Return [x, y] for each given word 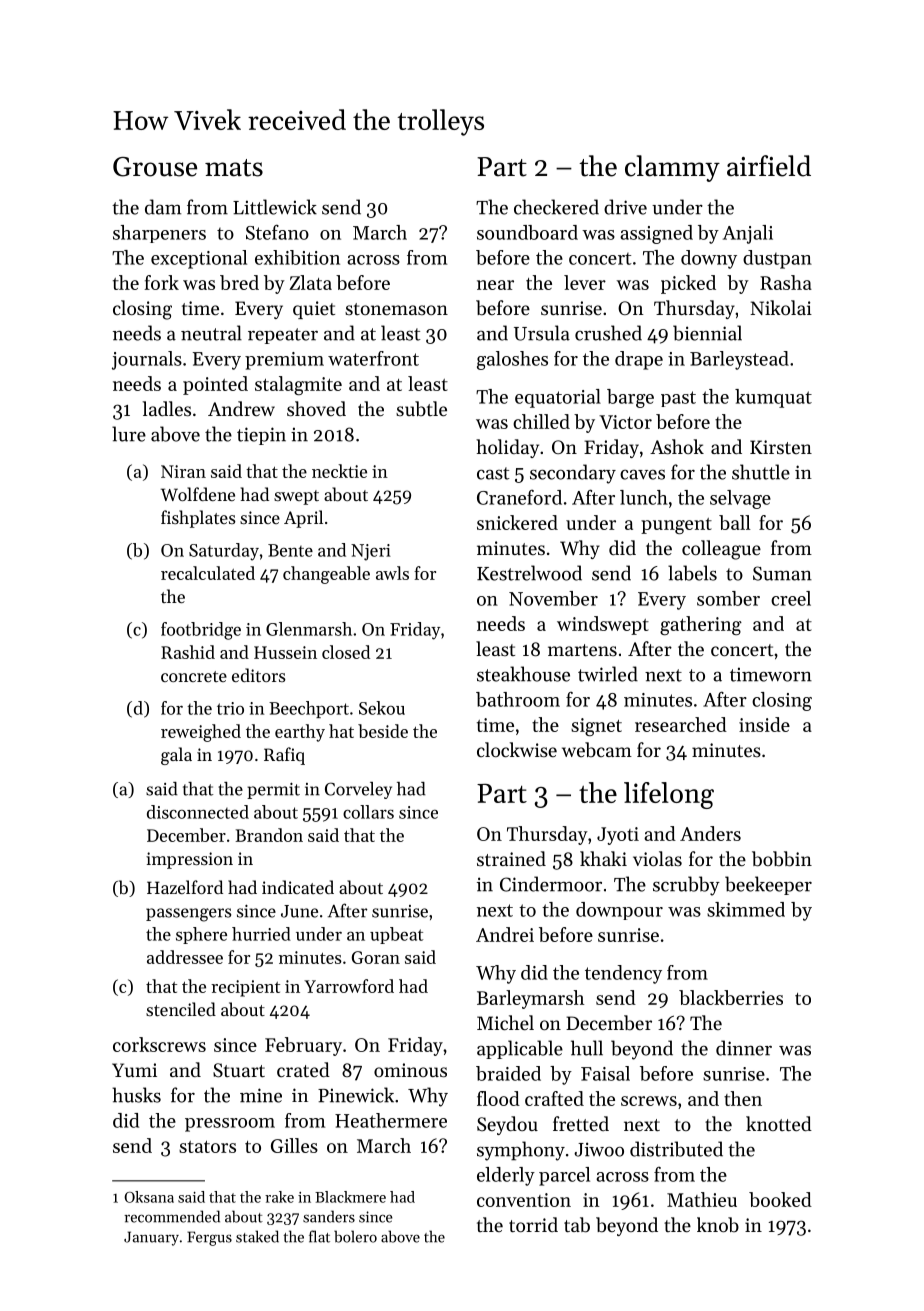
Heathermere [391, 1120]
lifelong [669, 795]
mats [234, 168]
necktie [339, 471]
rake [279, 1197]
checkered [556, 207]
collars [368, 812]
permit [273, 790]
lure [129, 434]
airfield [769, 166]
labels [692, 573]
